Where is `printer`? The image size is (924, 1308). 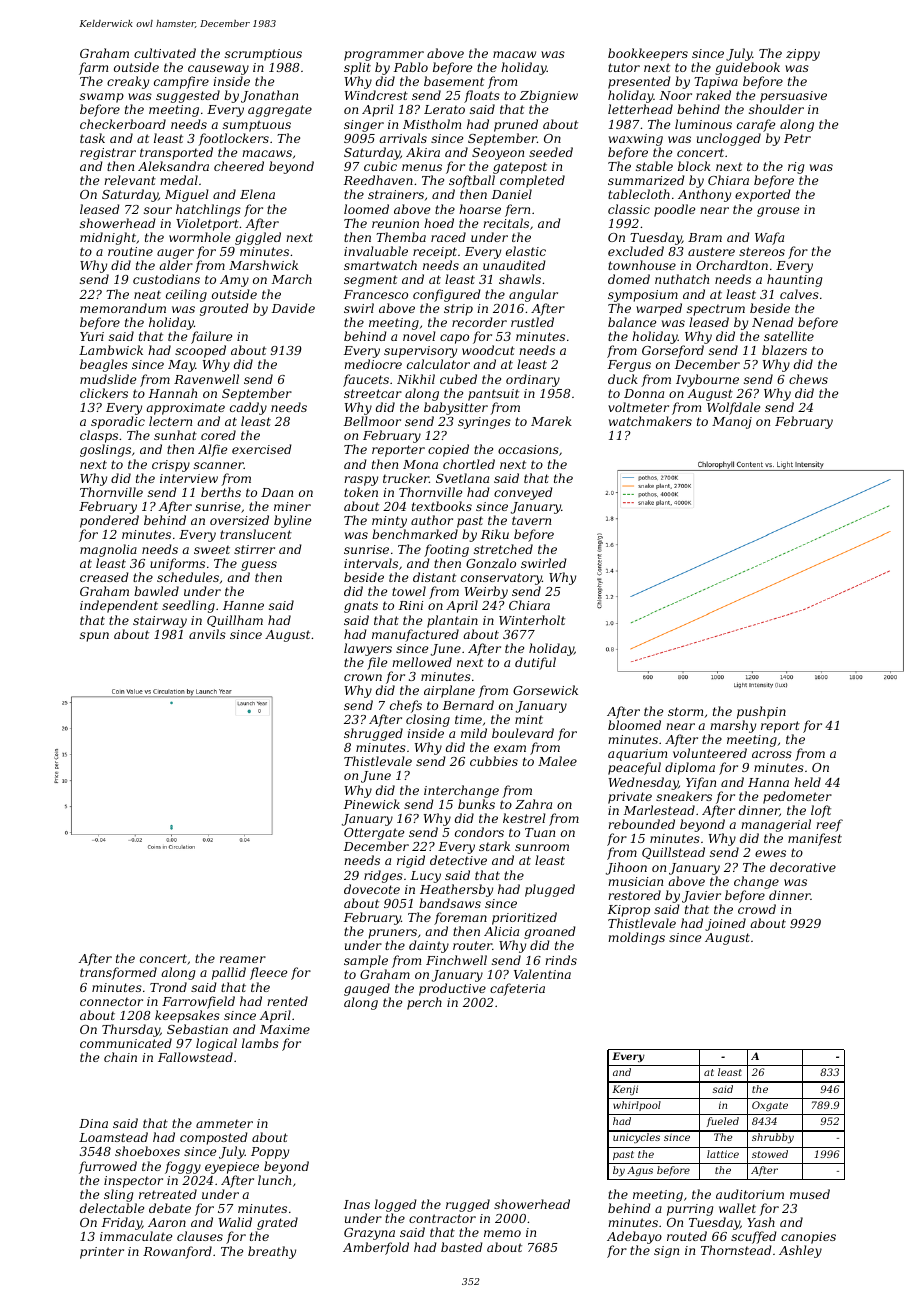 printer is located at coordinates (102, 1253).
